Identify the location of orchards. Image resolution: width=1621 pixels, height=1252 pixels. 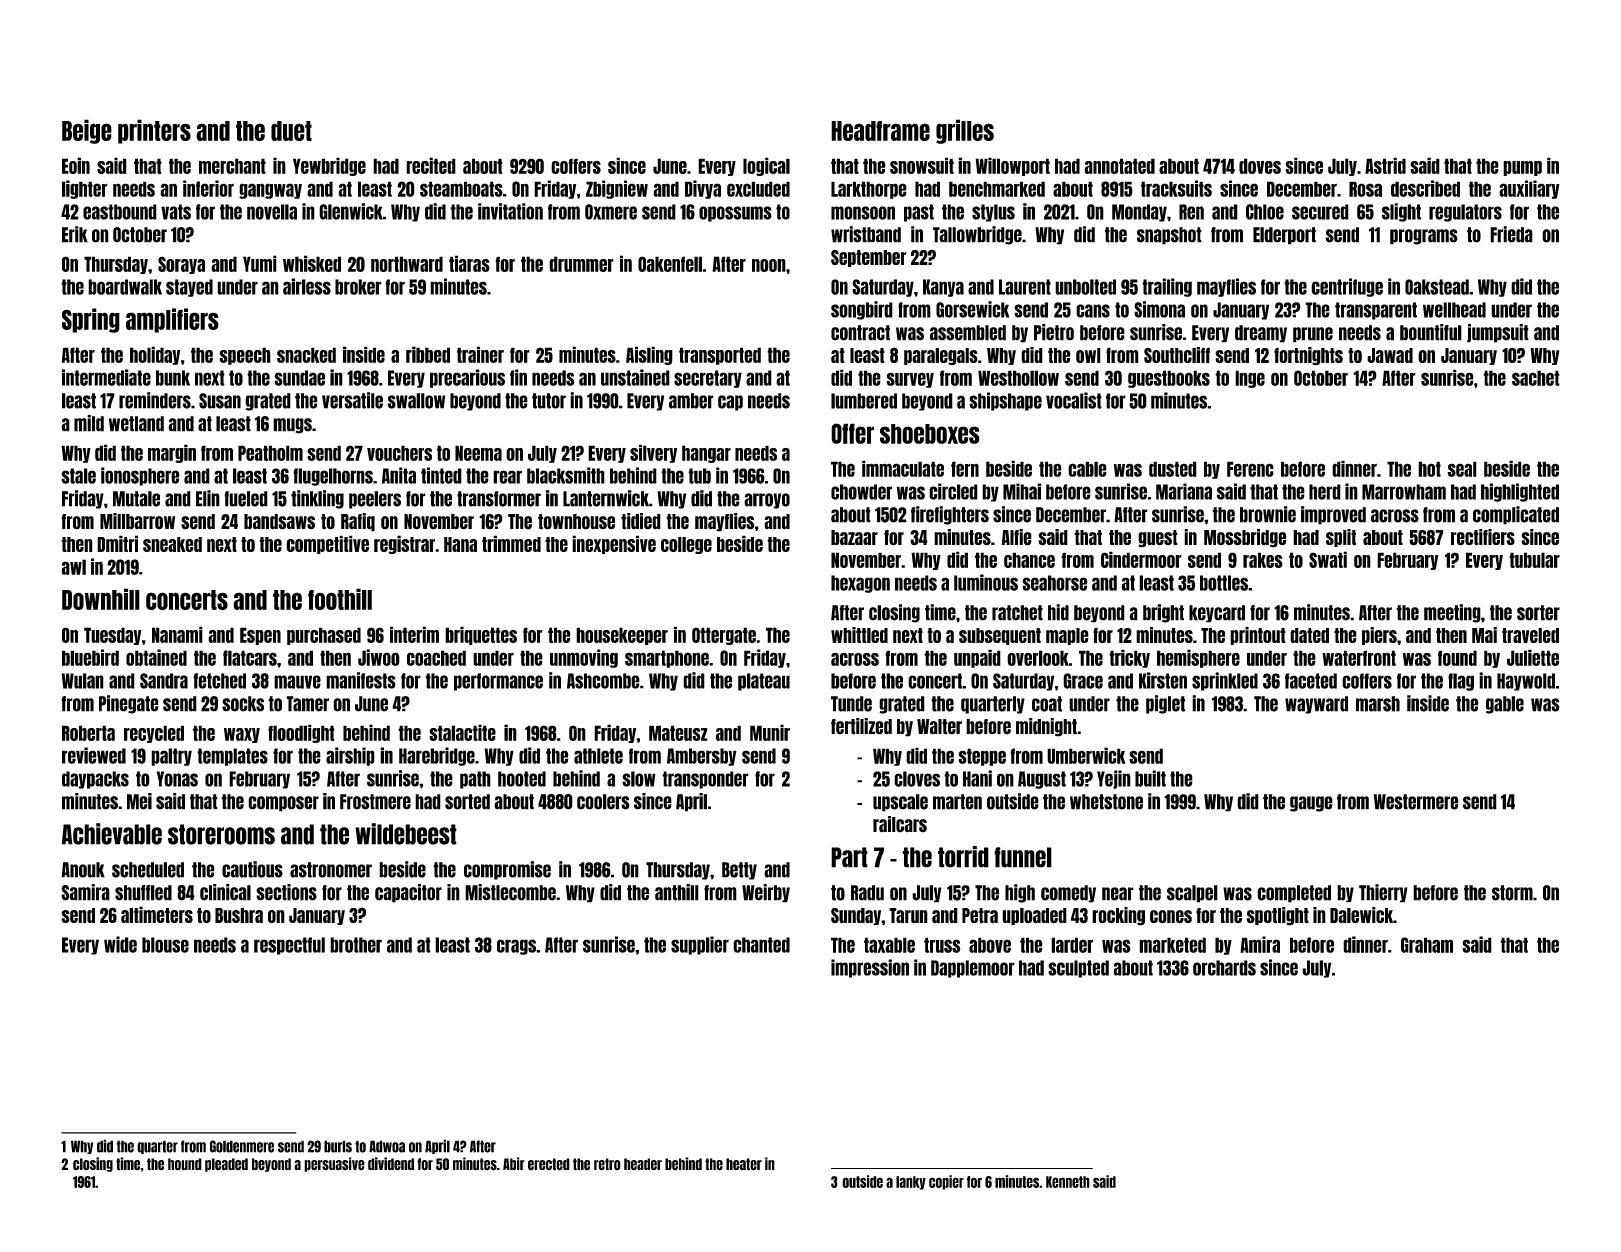
(1224, 968).
